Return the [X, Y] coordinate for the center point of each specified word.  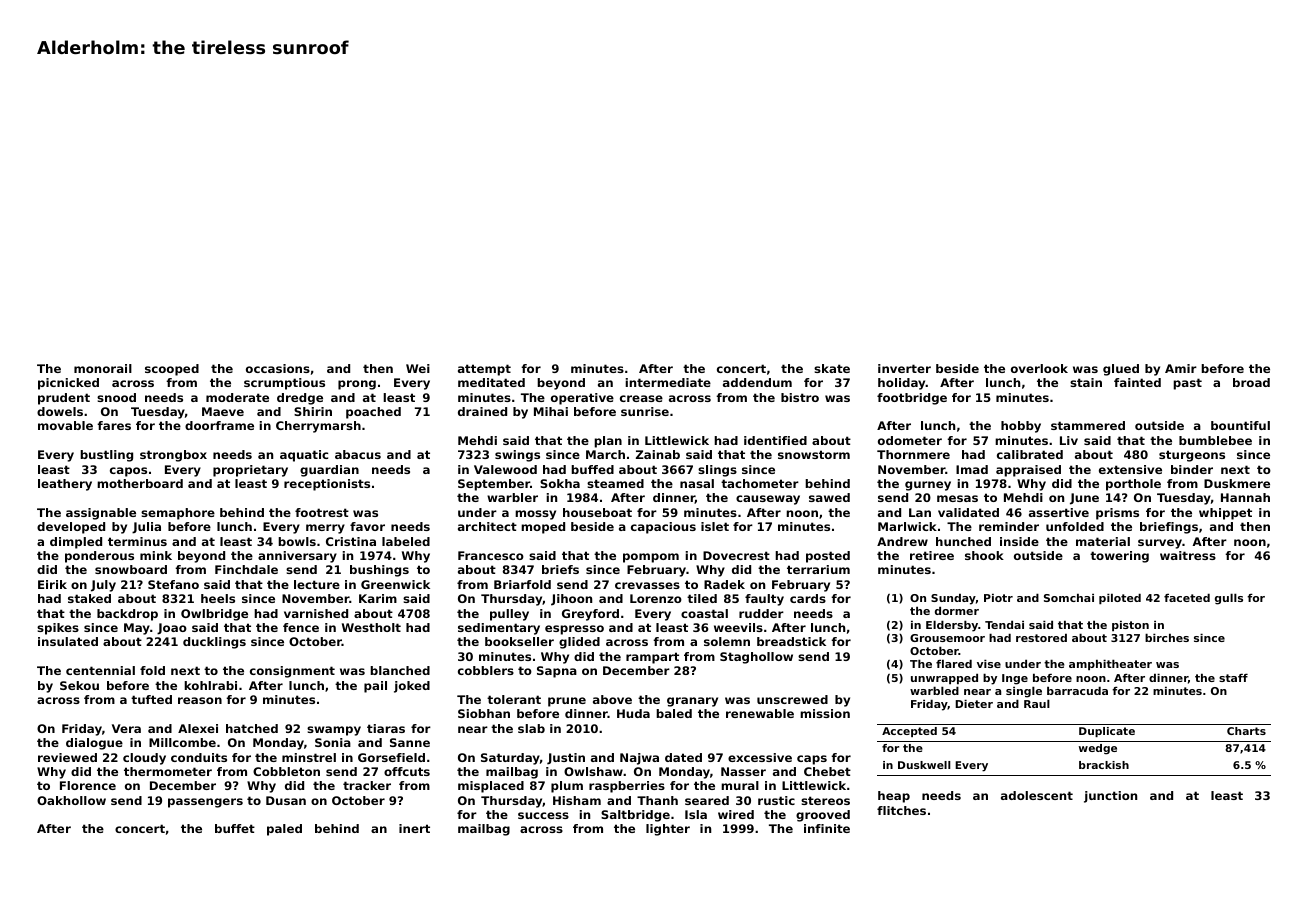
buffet [235, 828]
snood [116, 397]
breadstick [791, 641]
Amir [1181, 368]
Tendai [1004, 624]
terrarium [818, 569]
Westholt [371, 627]
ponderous [99, 557]
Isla [696, 814]
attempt [484, 370]
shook [984, 555]
